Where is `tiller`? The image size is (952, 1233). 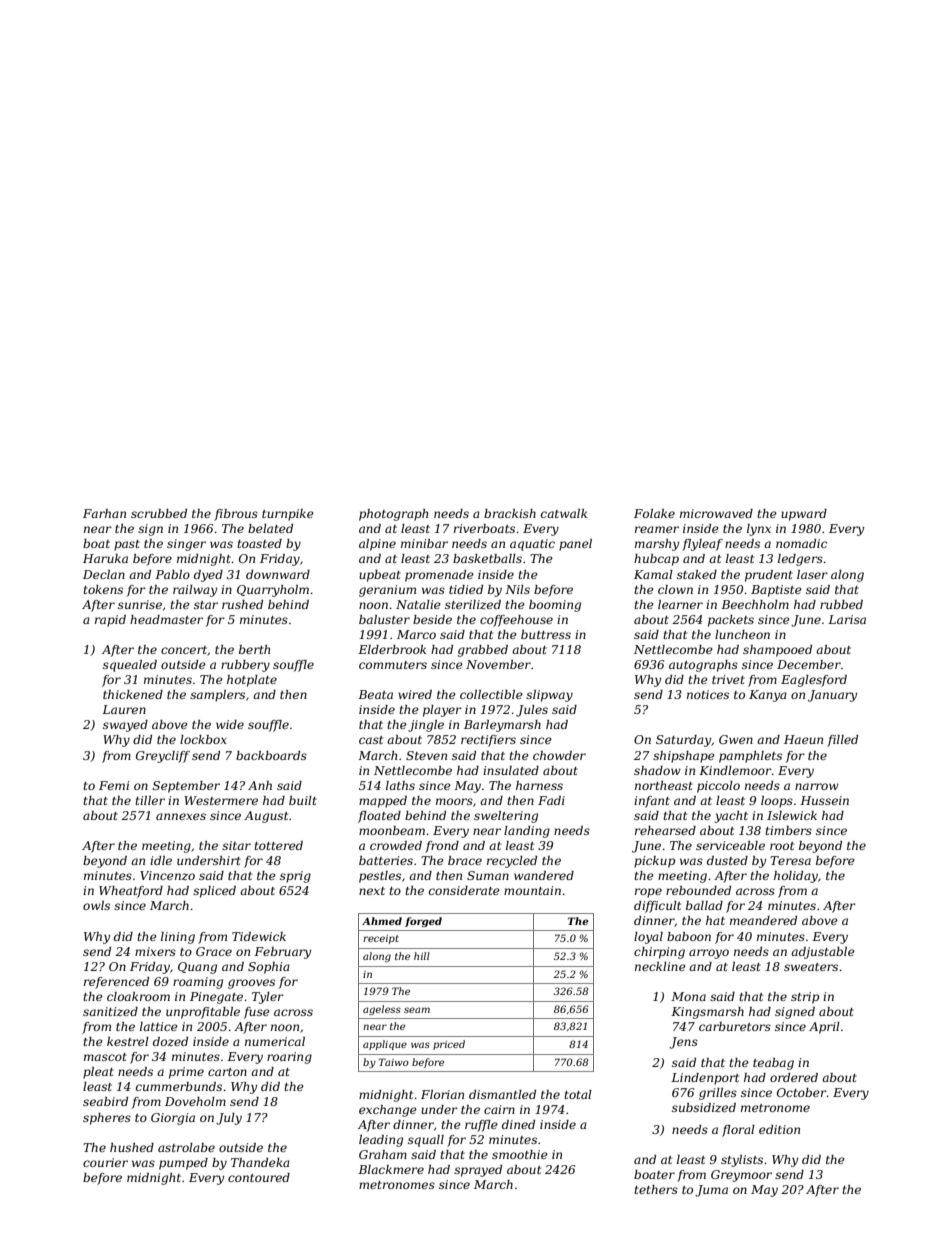
tiller is located at coordinates (150, 800).
